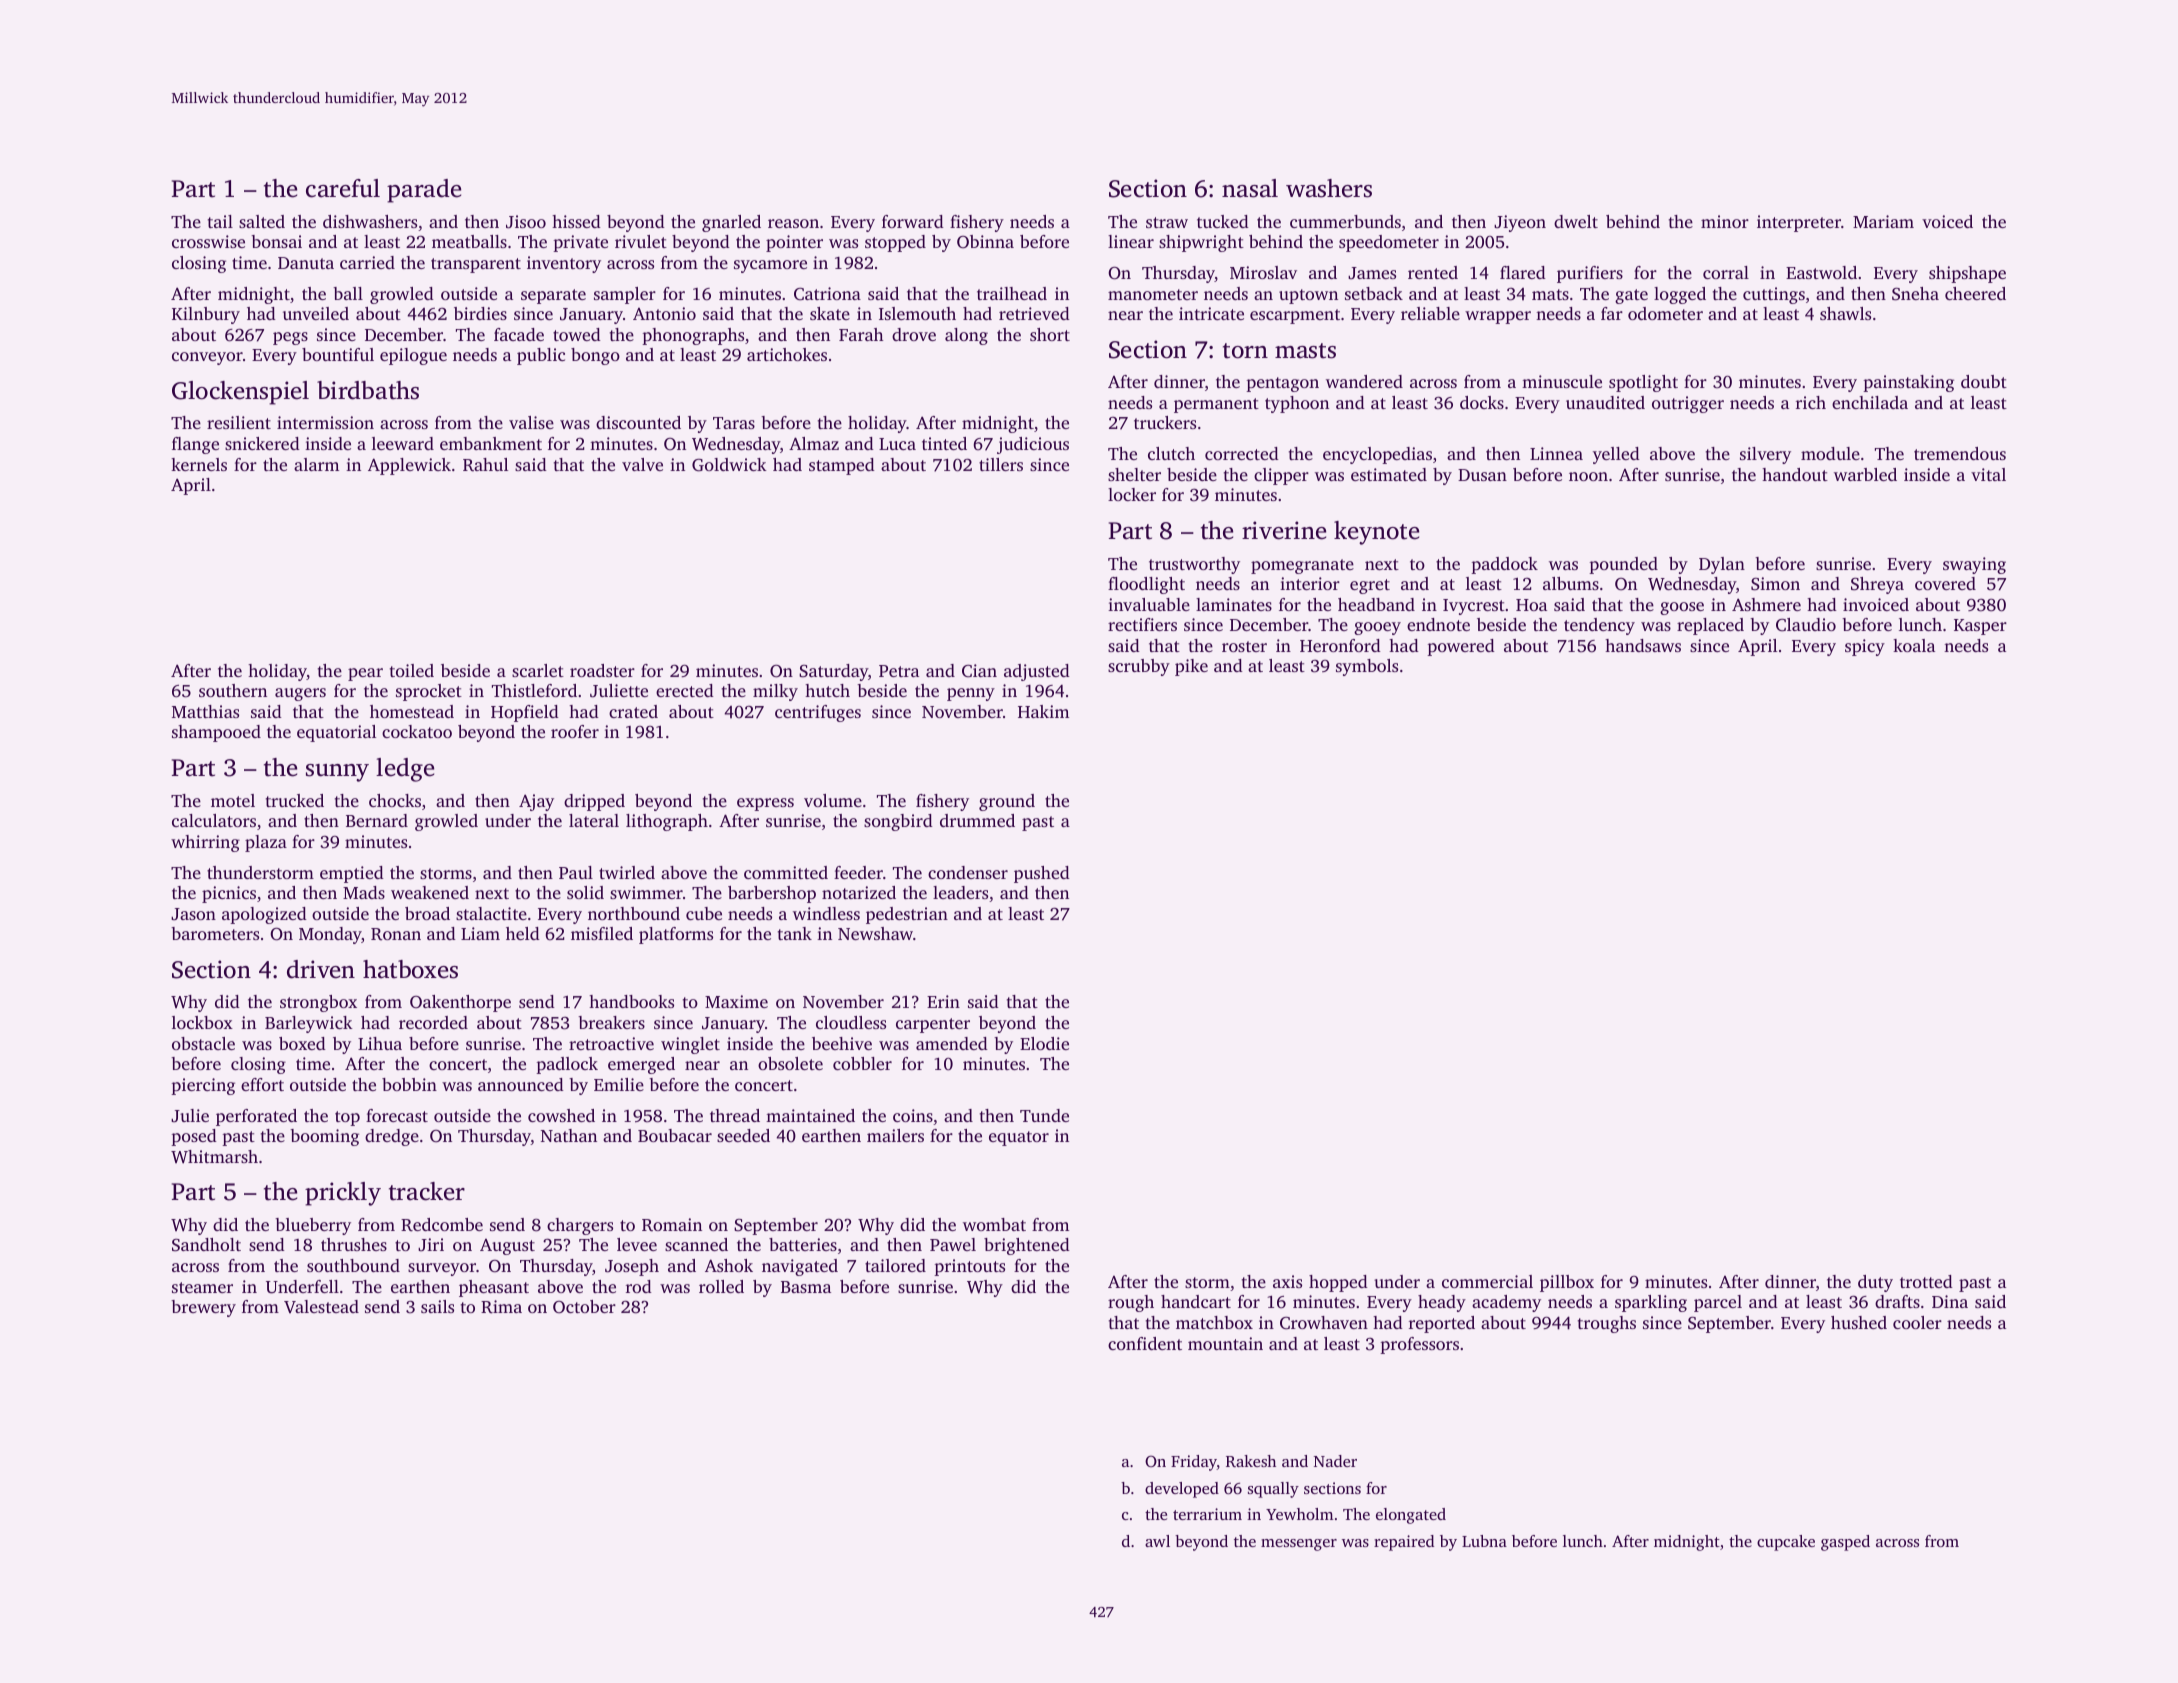 This screenshot has height=1683, width=2178. What do you see at coordinates (233, 690) in the screenshot?
I see `southern` at bounding box center [233, 690].
